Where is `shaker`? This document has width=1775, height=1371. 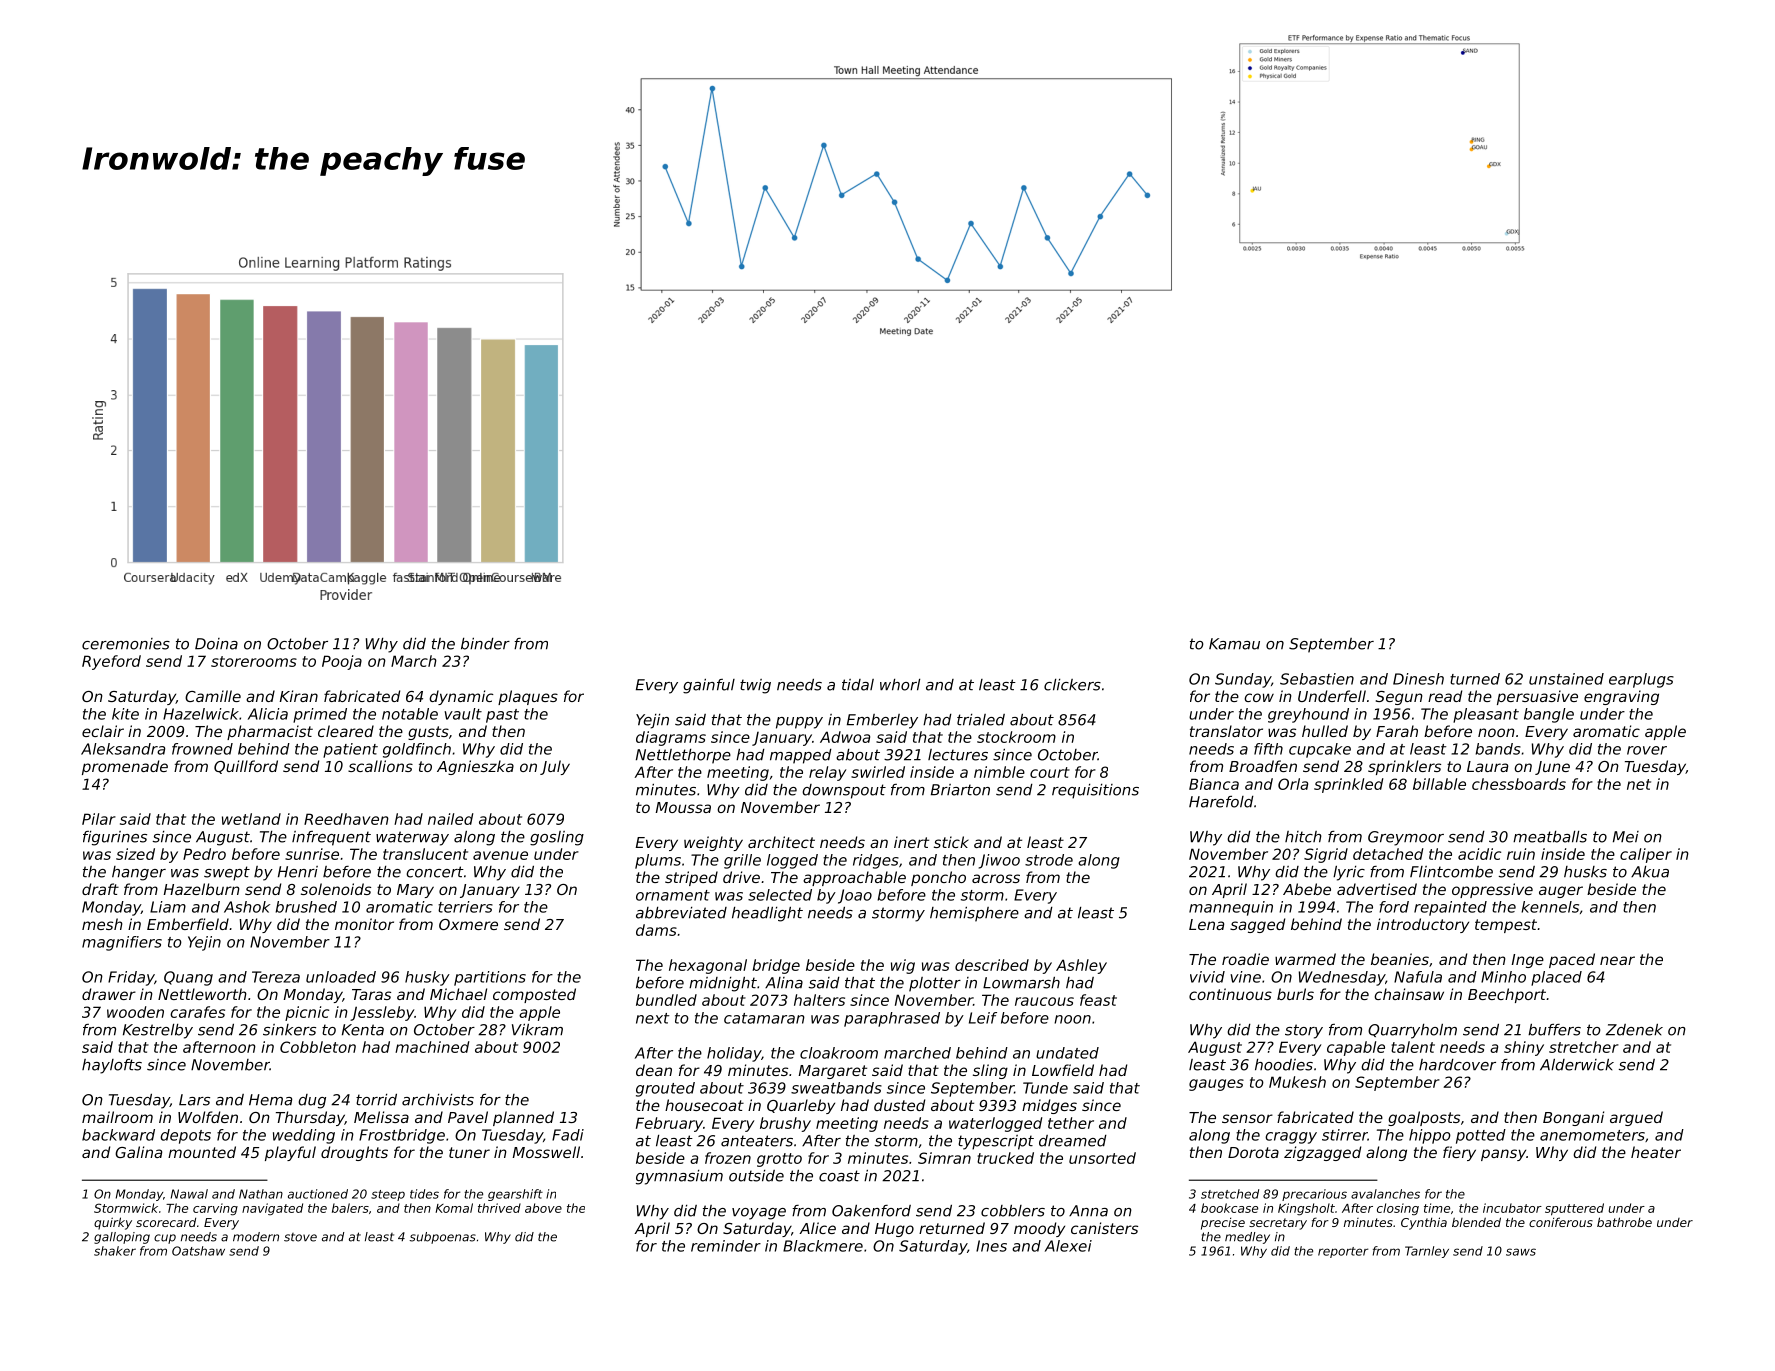
shaker is located at coordinates (115, 1251).
